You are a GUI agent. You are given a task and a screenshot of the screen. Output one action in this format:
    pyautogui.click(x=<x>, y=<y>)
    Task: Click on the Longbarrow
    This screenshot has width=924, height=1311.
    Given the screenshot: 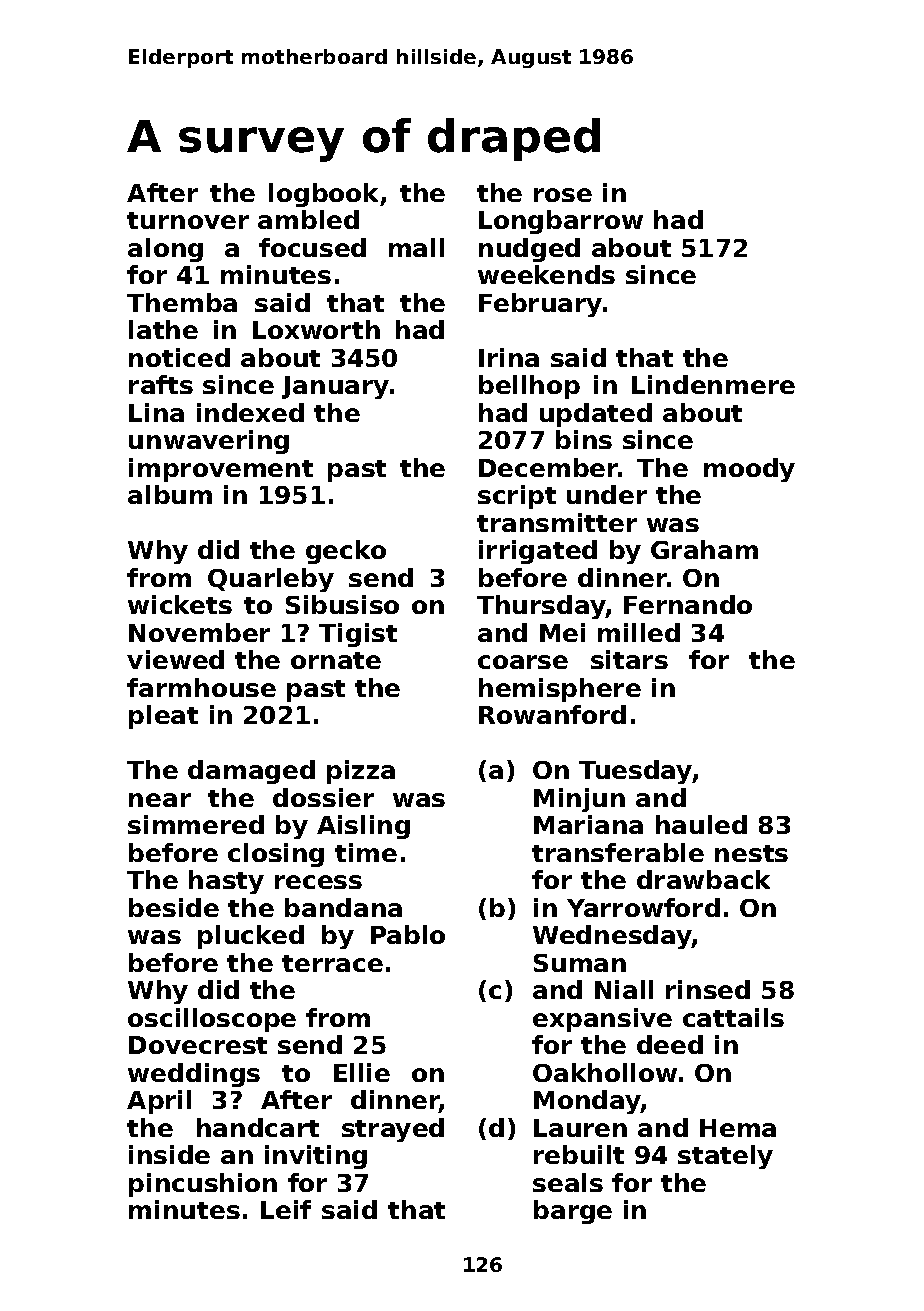 What is the action you would take?
    pyautogui.click(x=561, y=222)
